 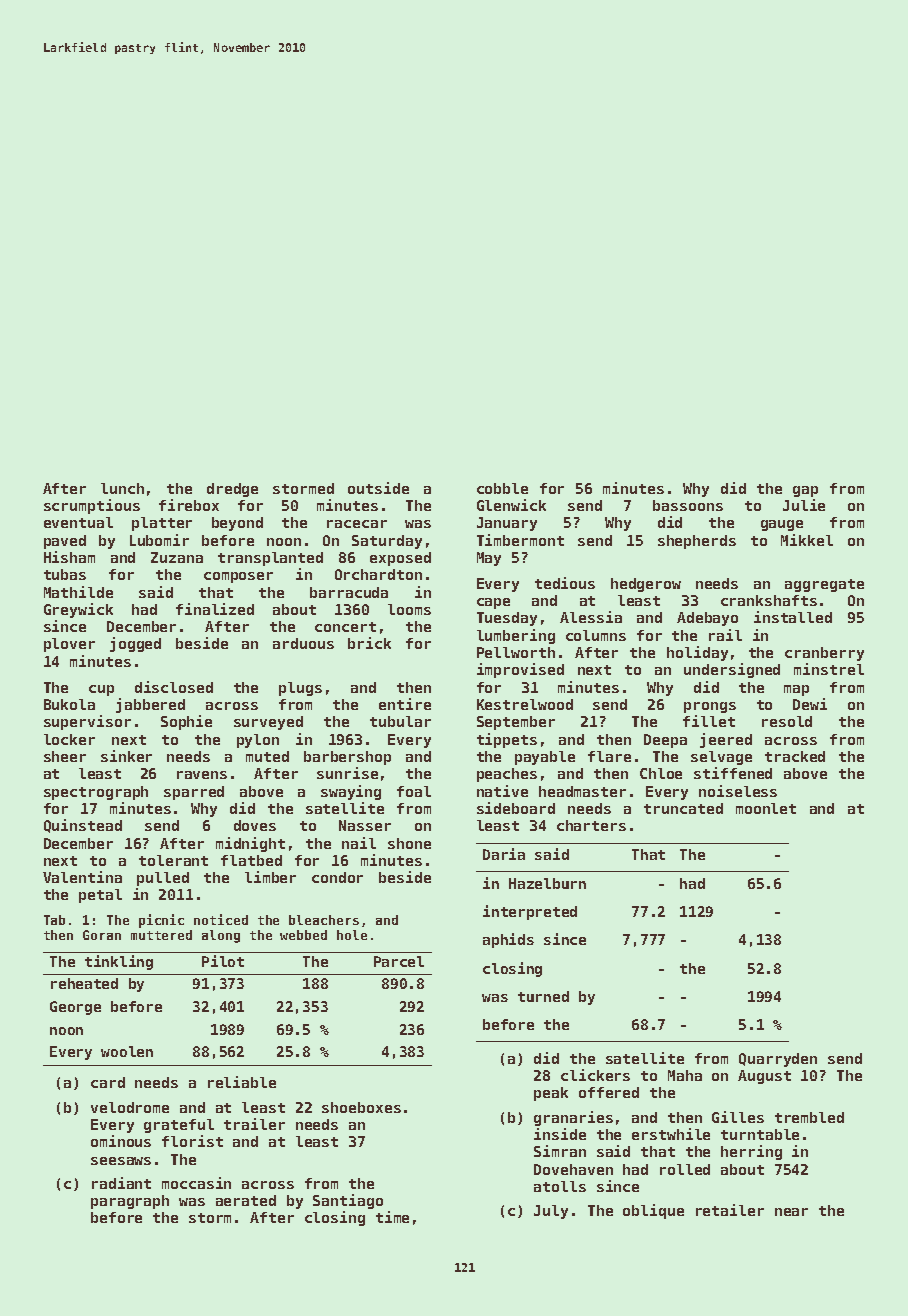 What do you see at coordinates (810, 704) in the document?
I see `Dewi` at bounding box center [810, 704].
